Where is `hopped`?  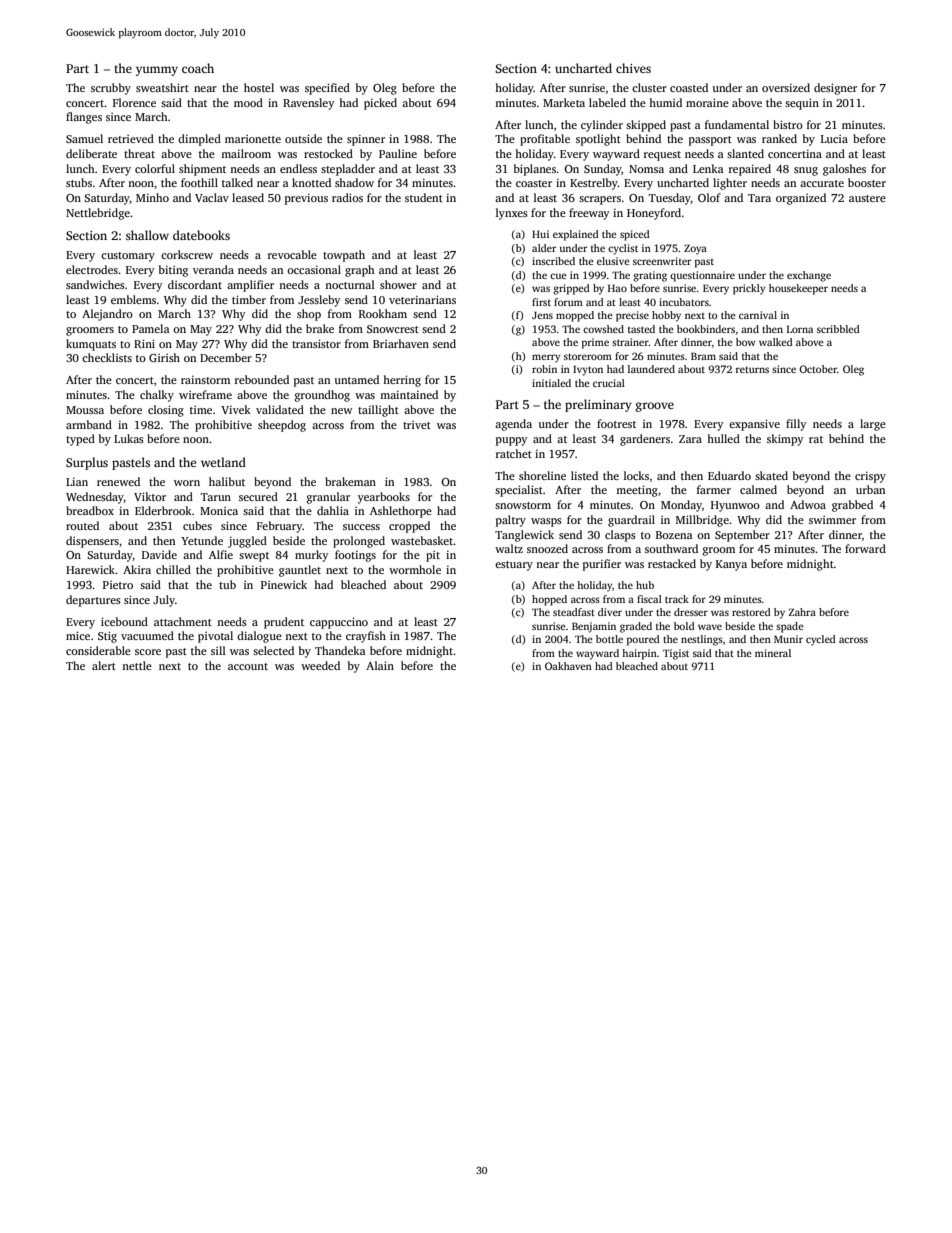 hopped is located at coordinates (549, 600).
